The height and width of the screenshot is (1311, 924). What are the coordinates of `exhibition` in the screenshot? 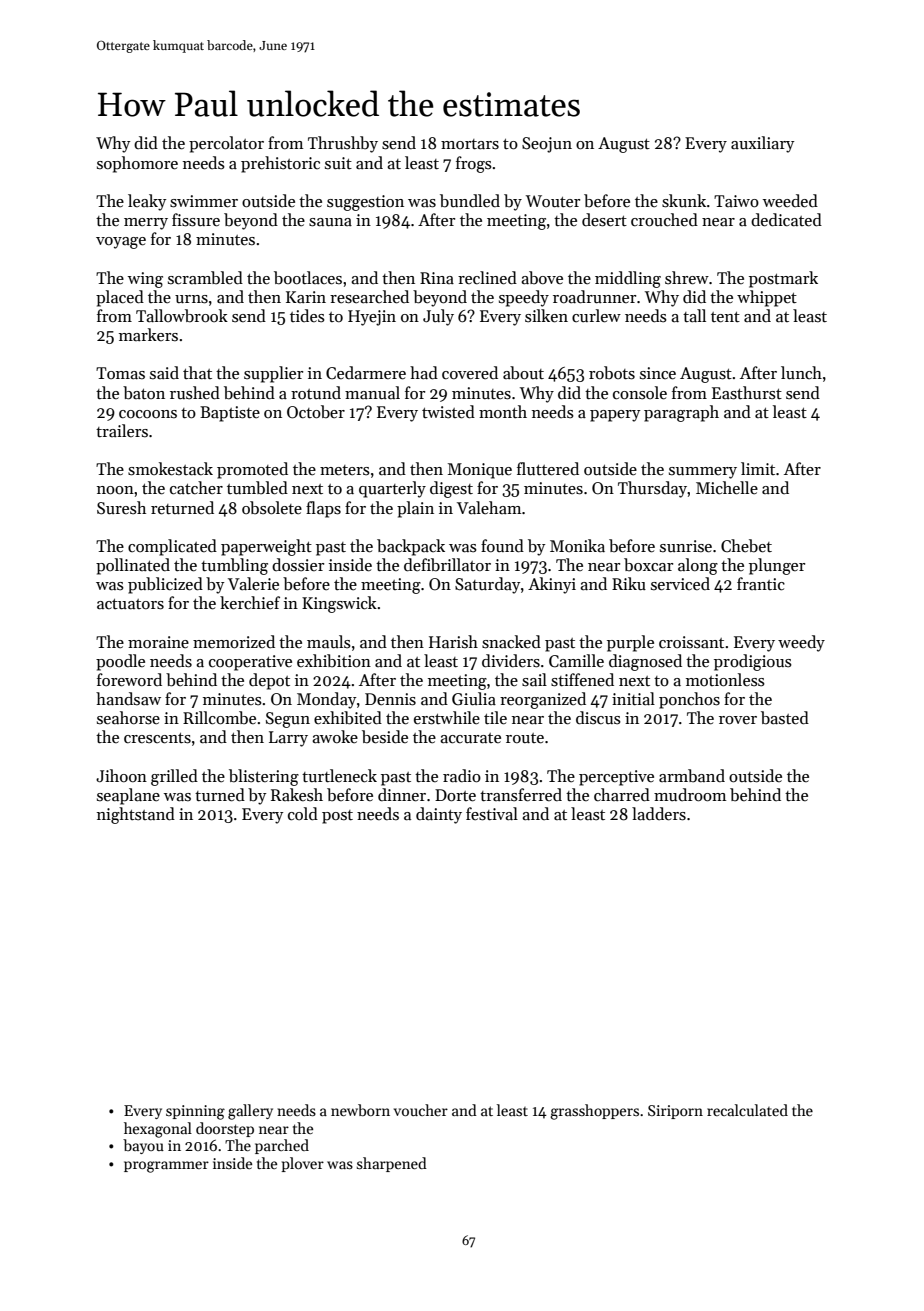 It's located at (334, 661).
